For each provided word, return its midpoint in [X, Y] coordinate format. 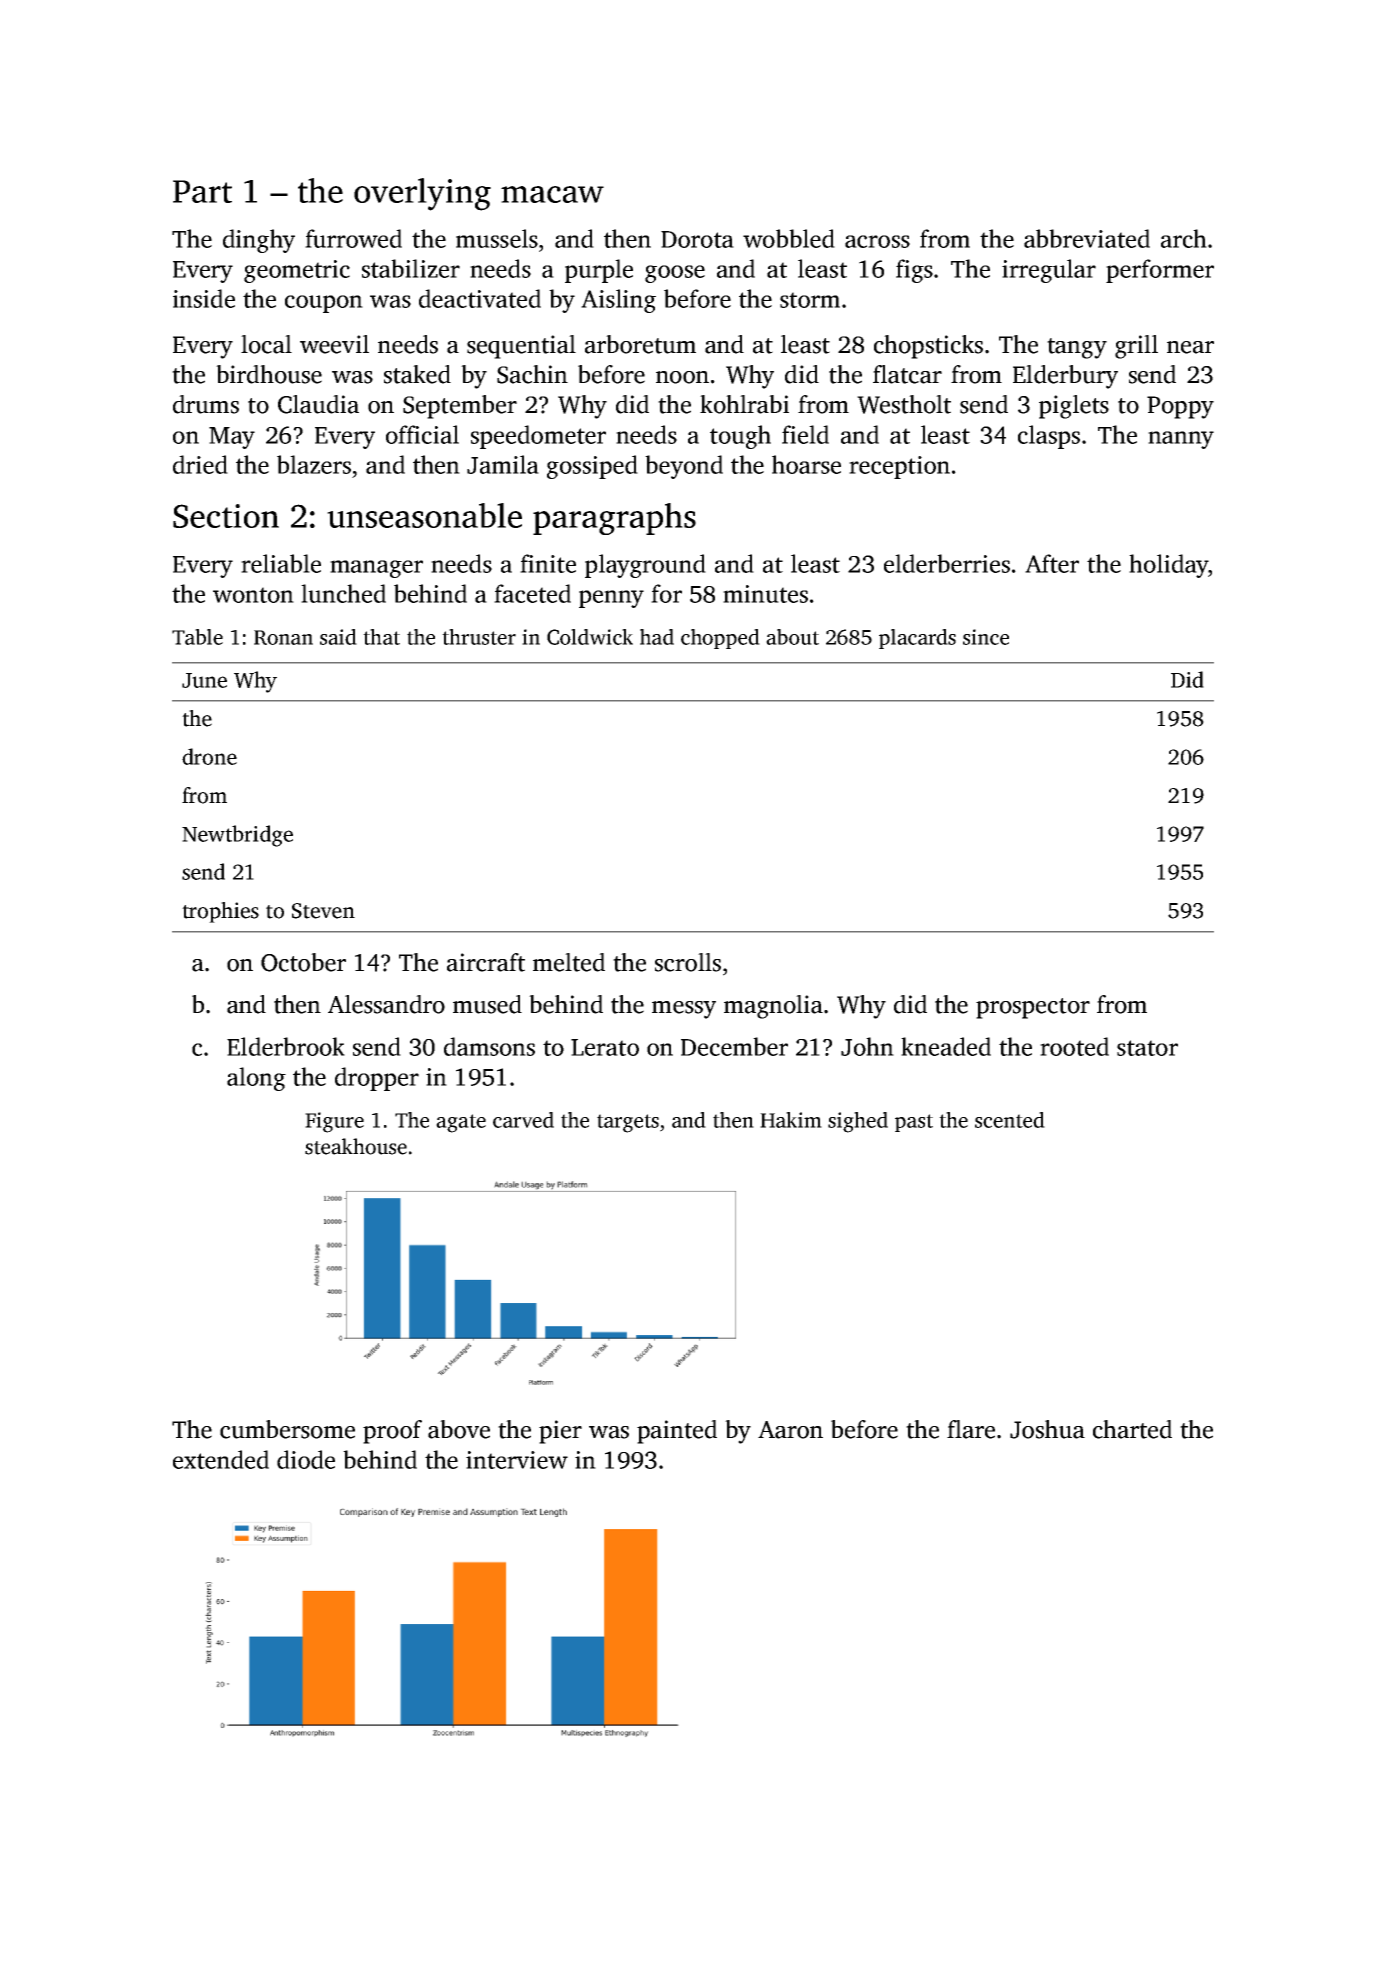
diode [306, 1459]
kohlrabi [744, 404]
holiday [1168, 566]
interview [517, 1460]
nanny [1181, 440]
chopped [720, 639]
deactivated [480, 298]
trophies [220, 912]
